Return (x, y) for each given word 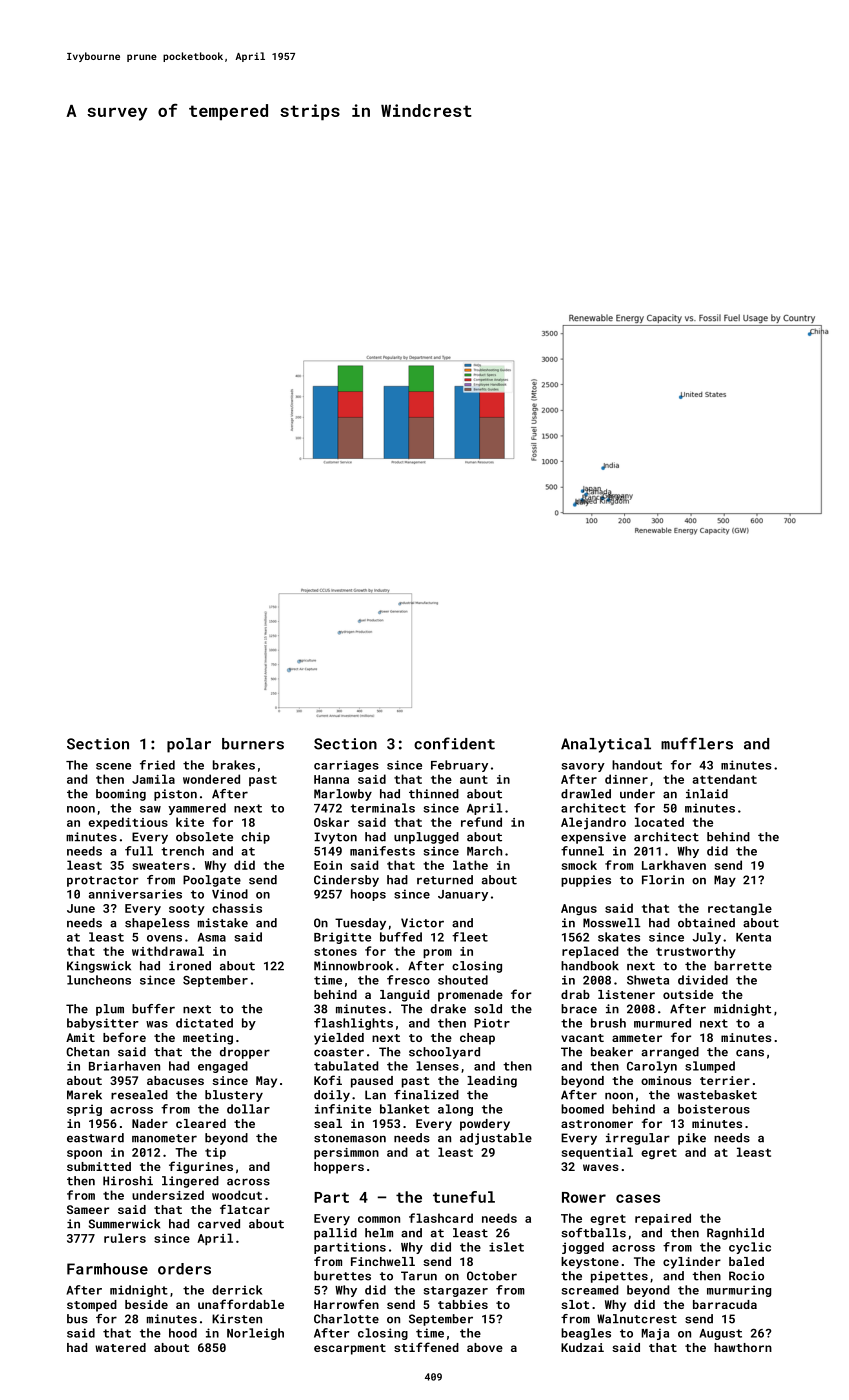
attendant (724, 779)
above (485, 1347)
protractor (103, 881)
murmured (662, 1023)
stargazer (456, 1291)
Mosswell (612, 923)
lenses (437, 1066)
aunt (474, 780)
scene (113, 766)
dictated (204, 1023)
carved (219, 1224)
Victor (422, 923)
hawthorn (743, 1347)
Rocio (746, 1276)
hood (183, 1333)
